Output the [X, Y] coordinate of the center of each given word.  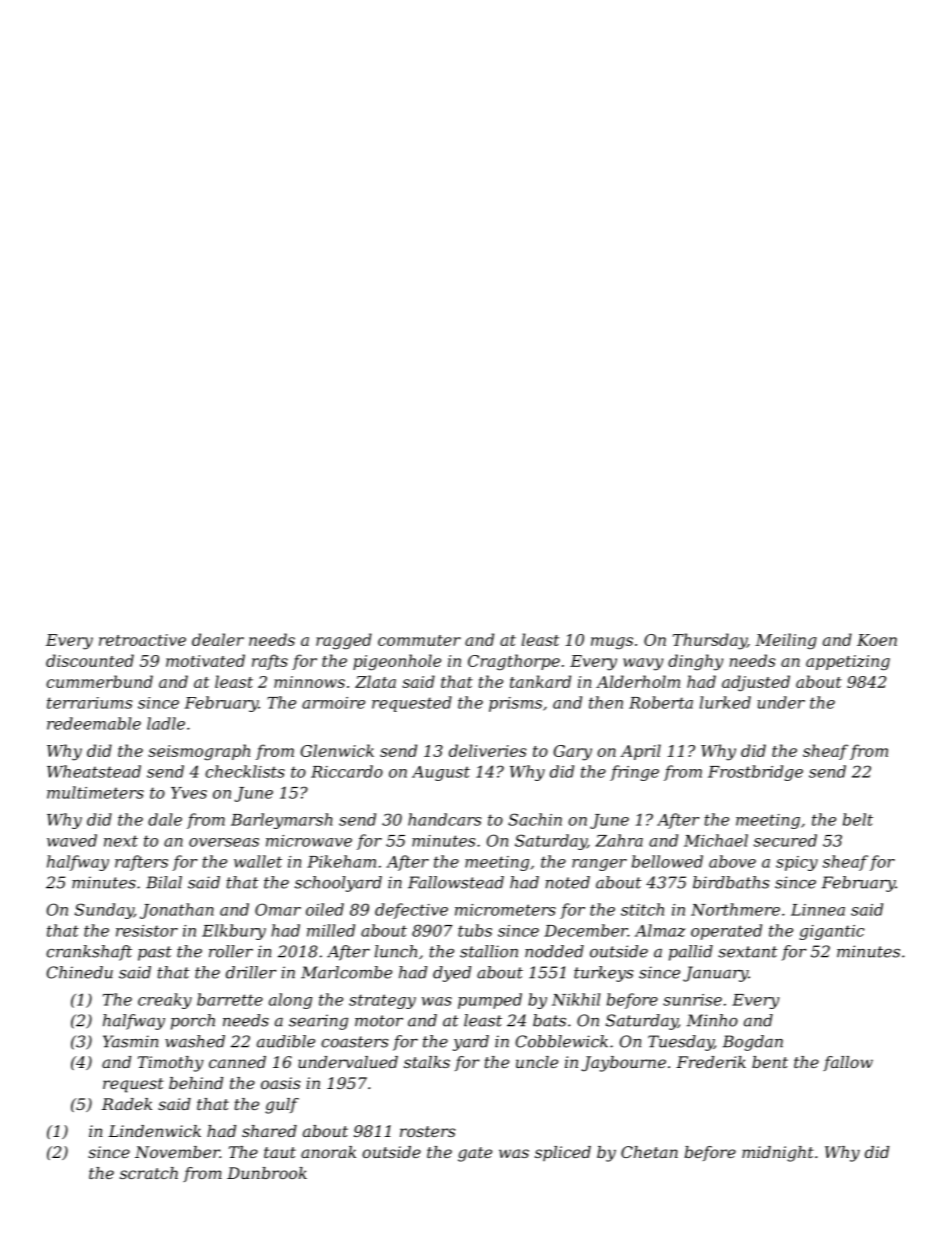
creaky [165, 1001]
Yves [189, 793]
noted [568, 882]
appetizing [848, 663]
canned [237, 1062]
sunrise [692, 1000]
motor [379, 1021]
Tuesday [681, 1043]
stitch [642, 909]
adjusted [756, 683]
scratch [149, 1173]
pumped [490, 1001]
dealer [218, 639]
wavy [643, 664]
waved [72, 840]
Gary [573, 753]
